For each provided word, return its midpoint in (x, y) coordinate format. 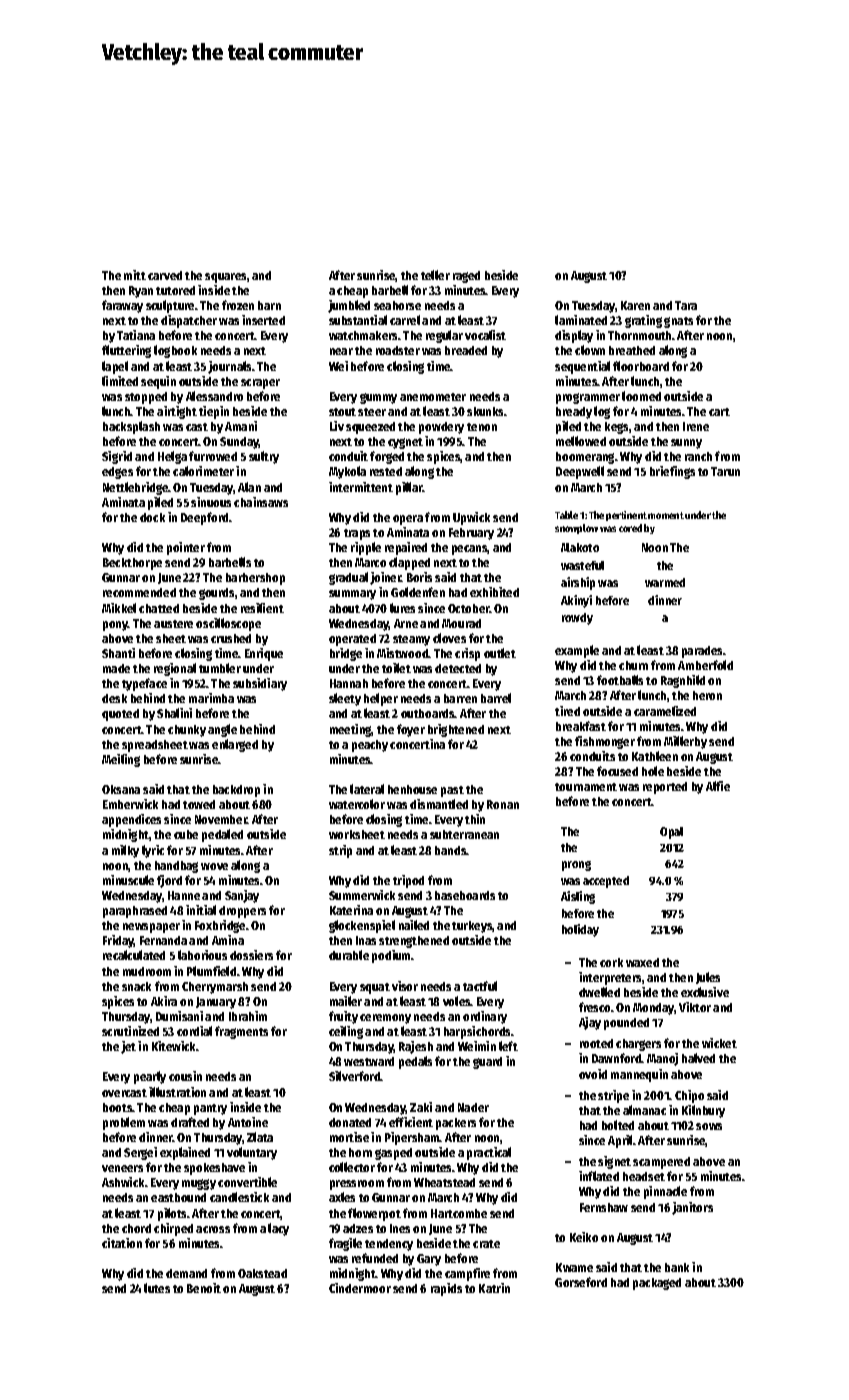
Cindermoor (360, 1288)
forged (387, 457)
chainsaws (261, 502)
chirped (173, 1229)
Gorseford (581, 1282)
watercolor (357, 804)
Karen (635, 305)
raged (466, 277)
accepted (606, 882)
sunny (686, 444)
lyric (153, 851)
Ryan (141, 292)
